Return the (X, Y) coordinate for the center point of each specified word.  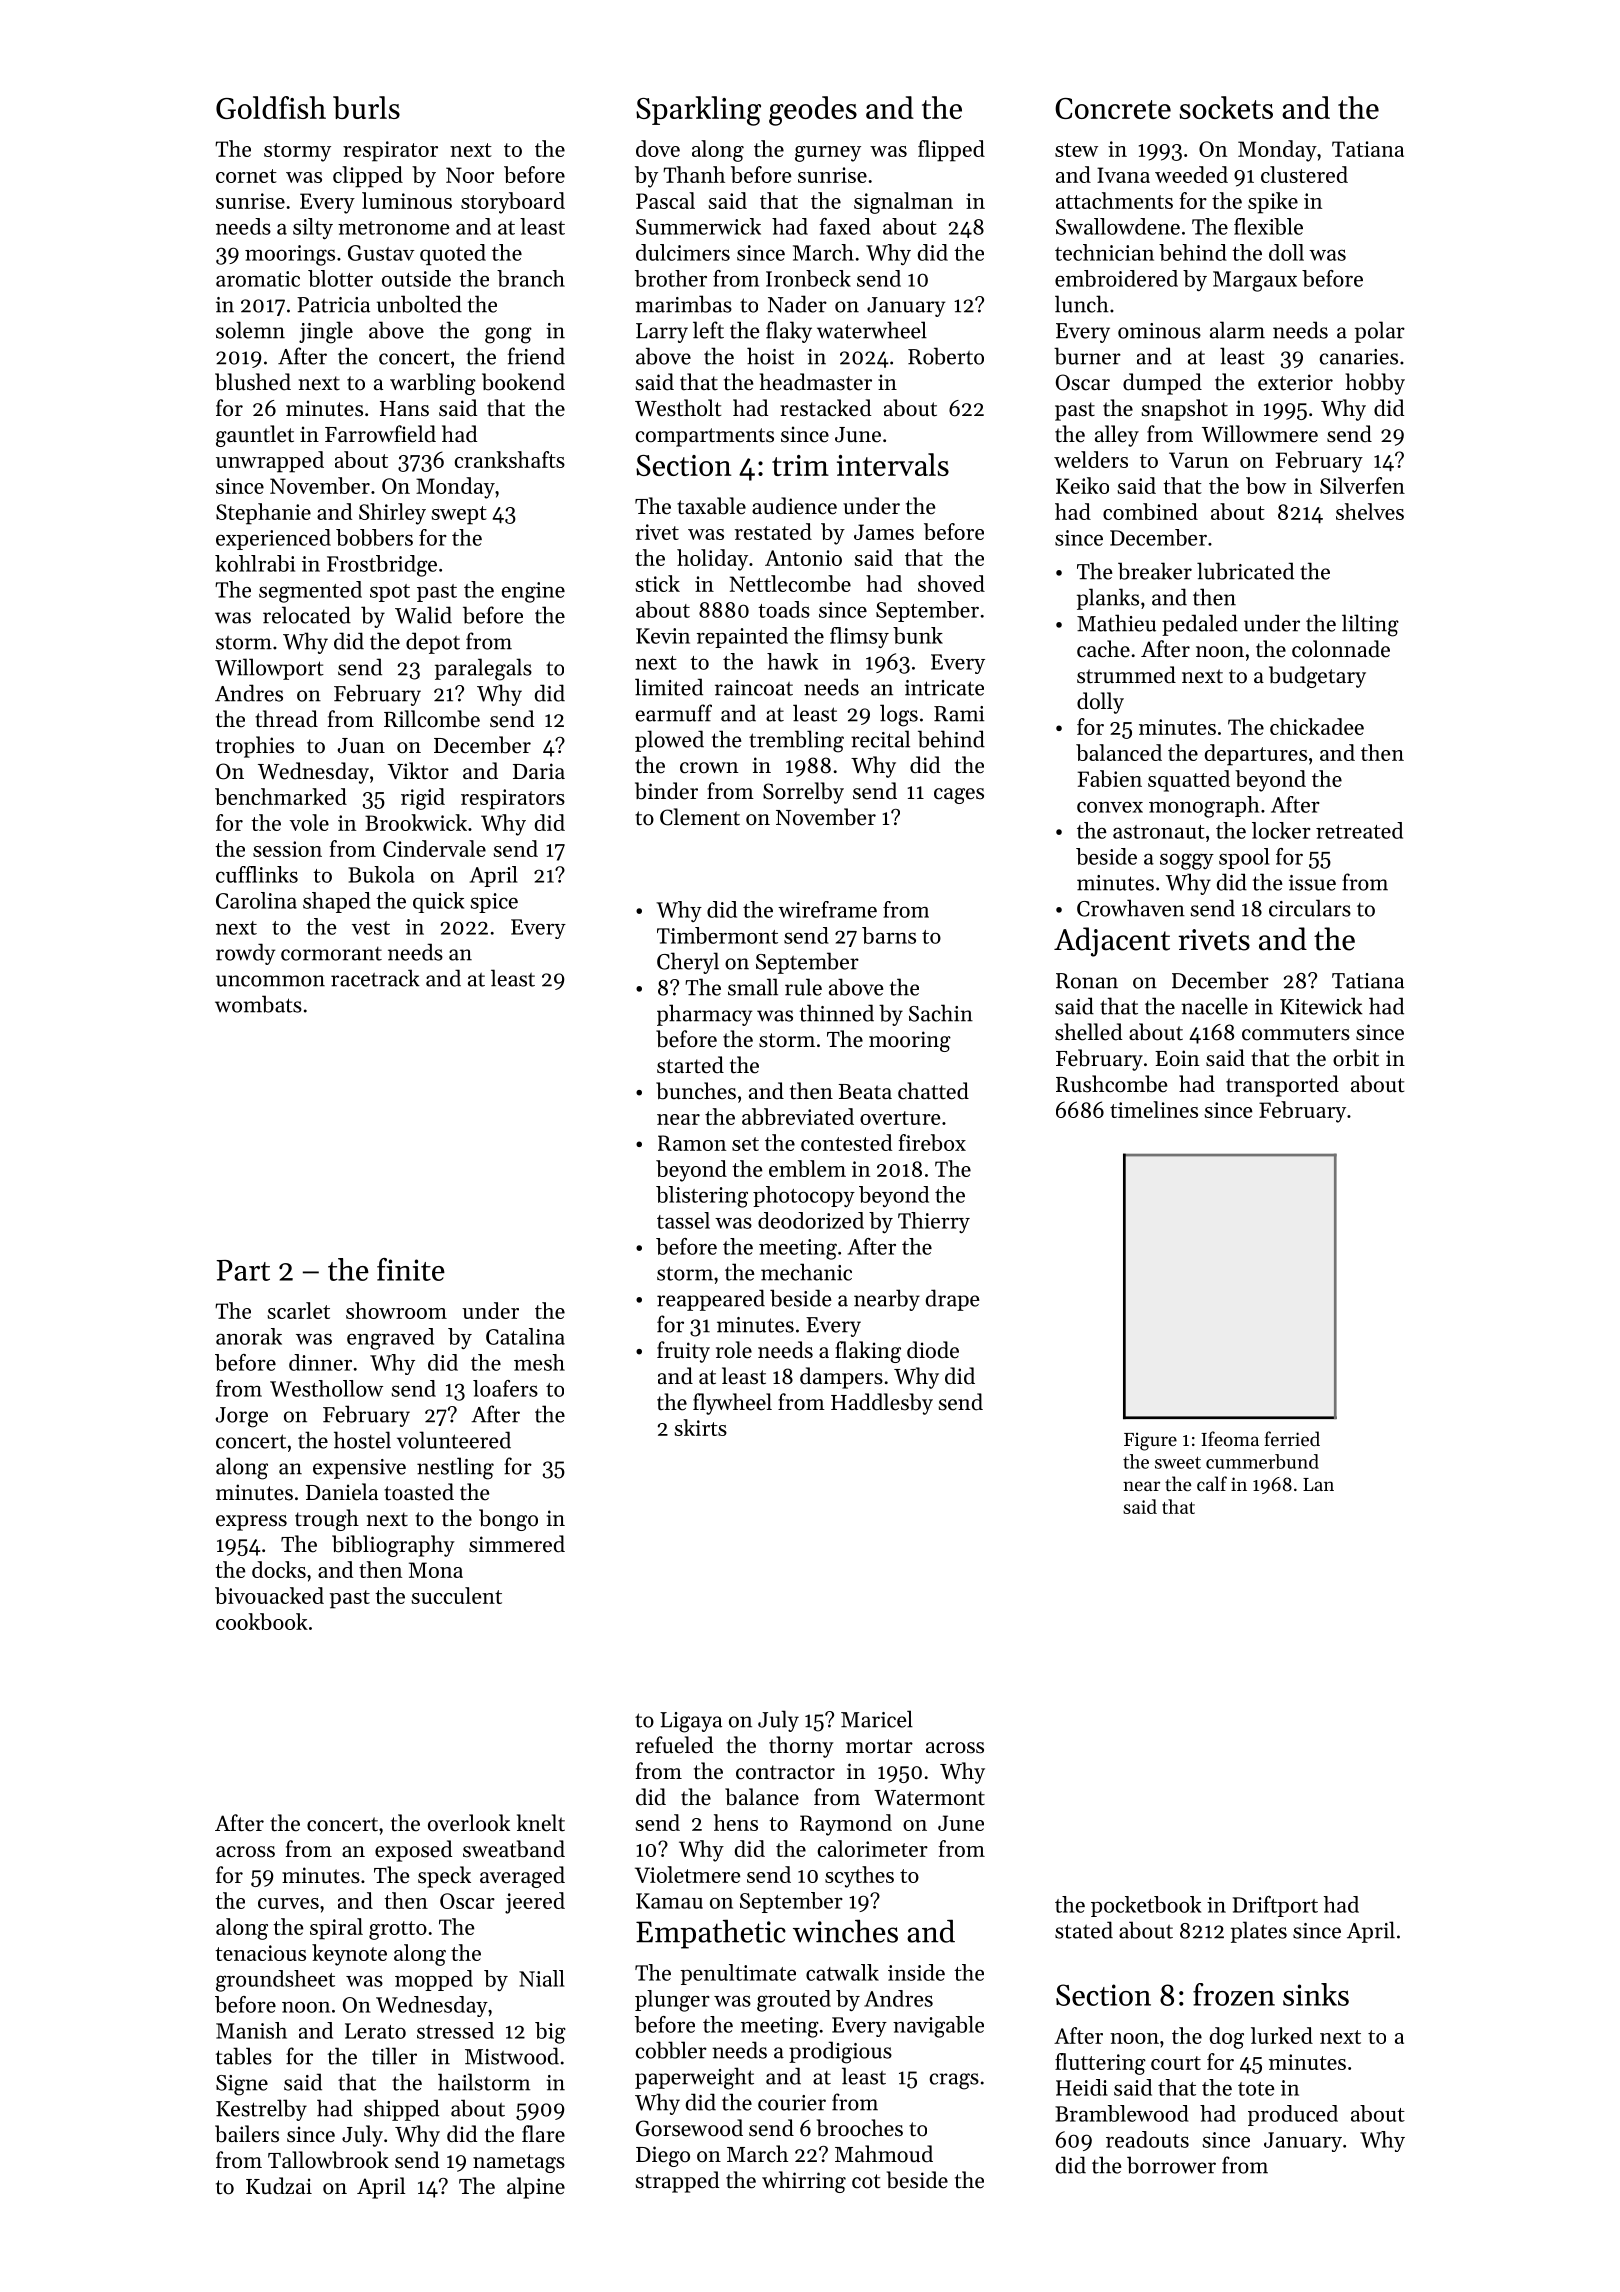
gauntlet (255, 436)
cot (866, 2181)
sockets (1226, 107)
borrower (1171, 2165)
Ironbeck (808, 278)
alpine (536, 2188)
